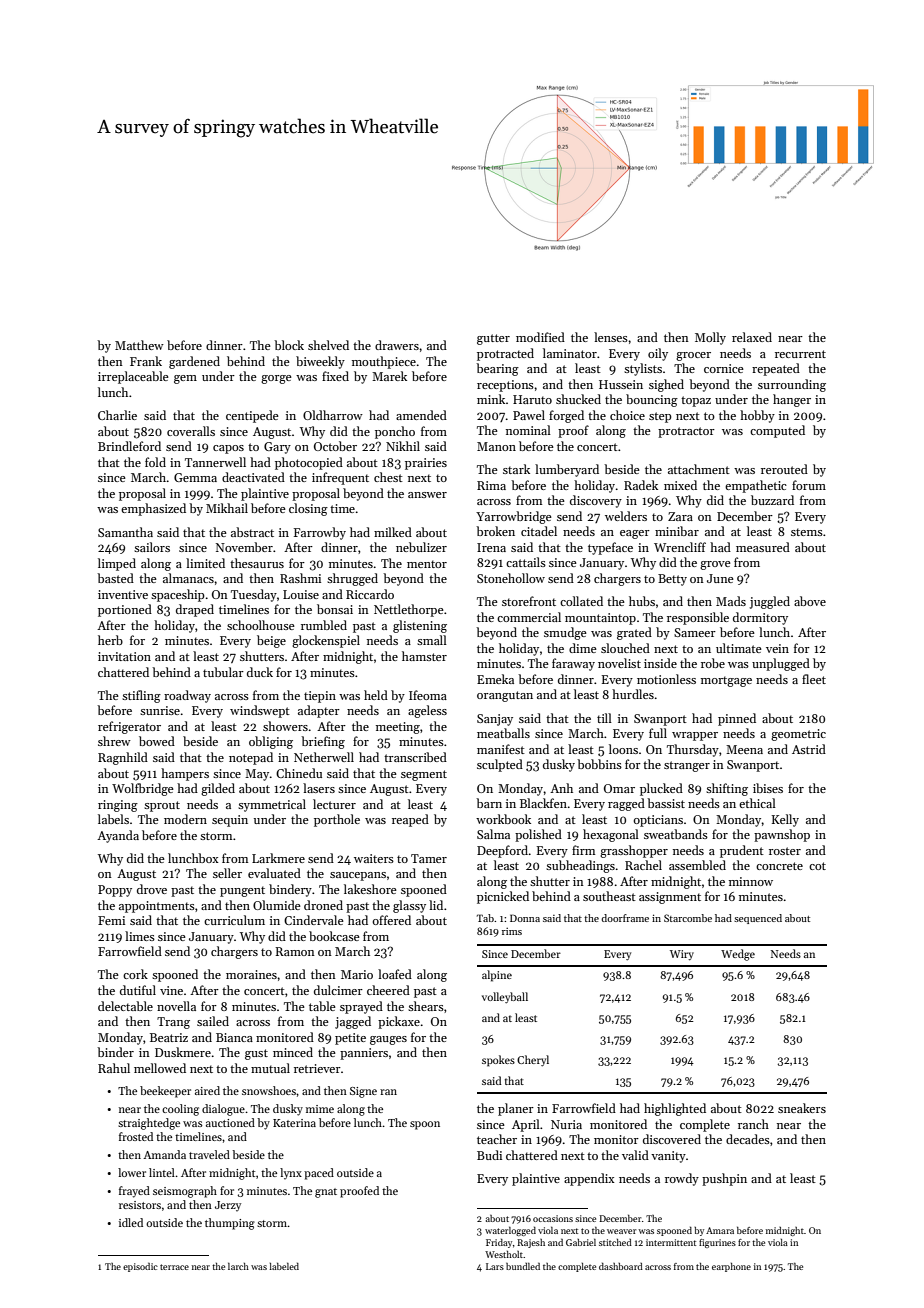 Image resolution: width=924 pixels, height=1308 pixels. I want to click on meeting, so click(398, 728).
